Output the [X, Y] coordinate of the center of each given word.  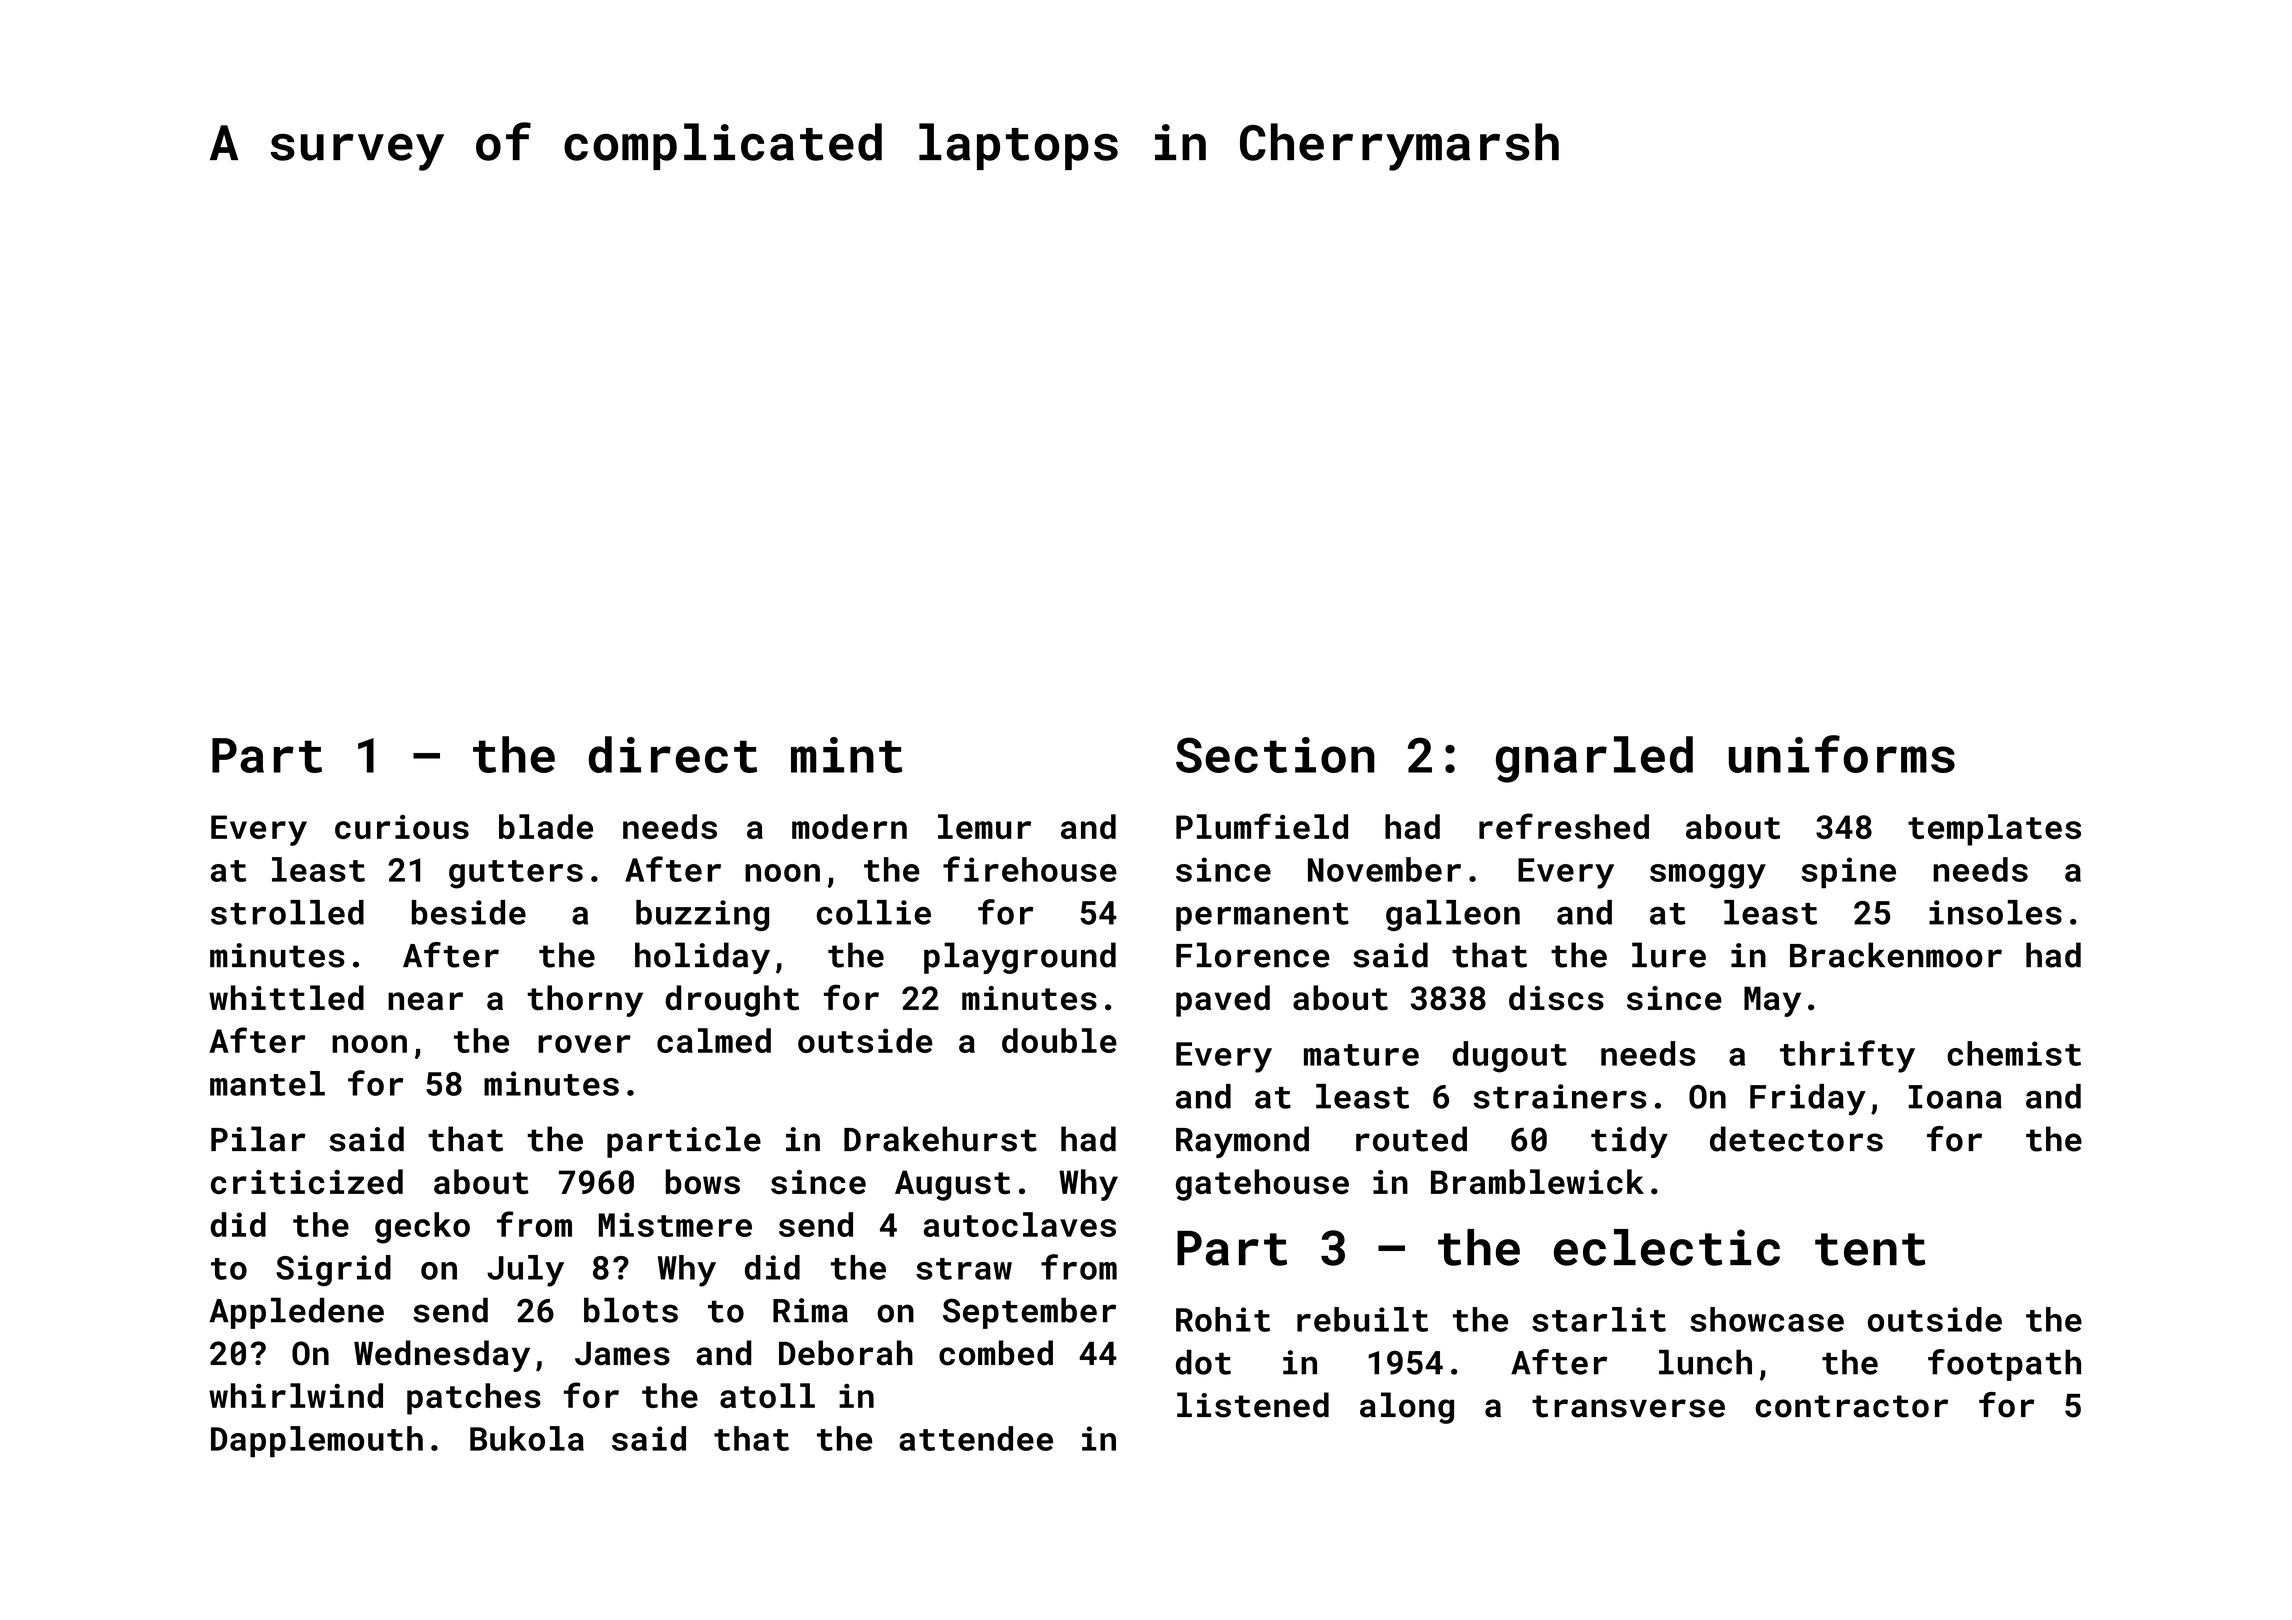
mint [846, 755]
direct [673, 754]
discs [1556, 998]
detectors [1796, 1139]
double [1059, 1040]
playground [1020, 958]
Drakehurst [940, 1139]
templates [1994, 830]
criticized [307, 1181]
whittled [286, 998]
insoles [1995, 912]
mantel [267, 1083]
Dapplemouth [317, 1441]
